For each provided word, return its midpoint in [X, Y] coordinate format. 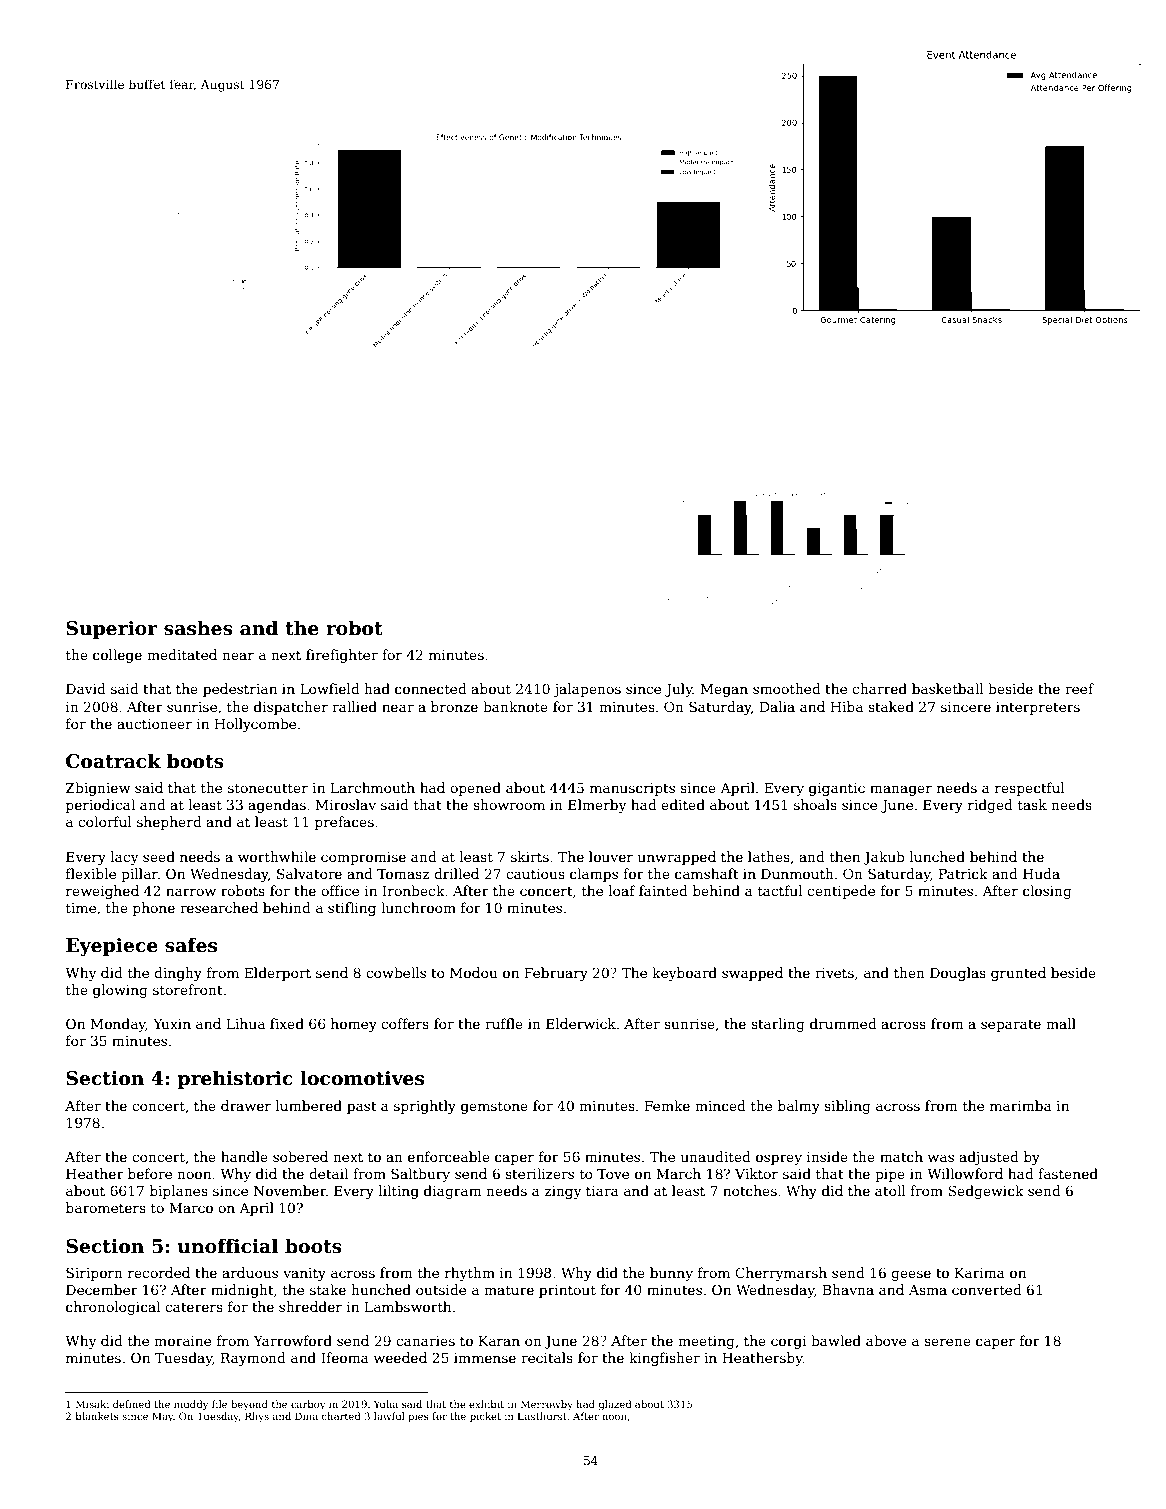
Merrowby [547, 1405]
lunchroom [418, 907]
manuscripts [632, 789]
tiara [602, 1191]
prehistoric [235, 1079]
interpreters [1038, 708]
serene [947, 1342]
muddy [191, 1405]
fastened [1068, 1173]
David [86, 688]
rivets [834, 973]
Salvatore [309, 873]
